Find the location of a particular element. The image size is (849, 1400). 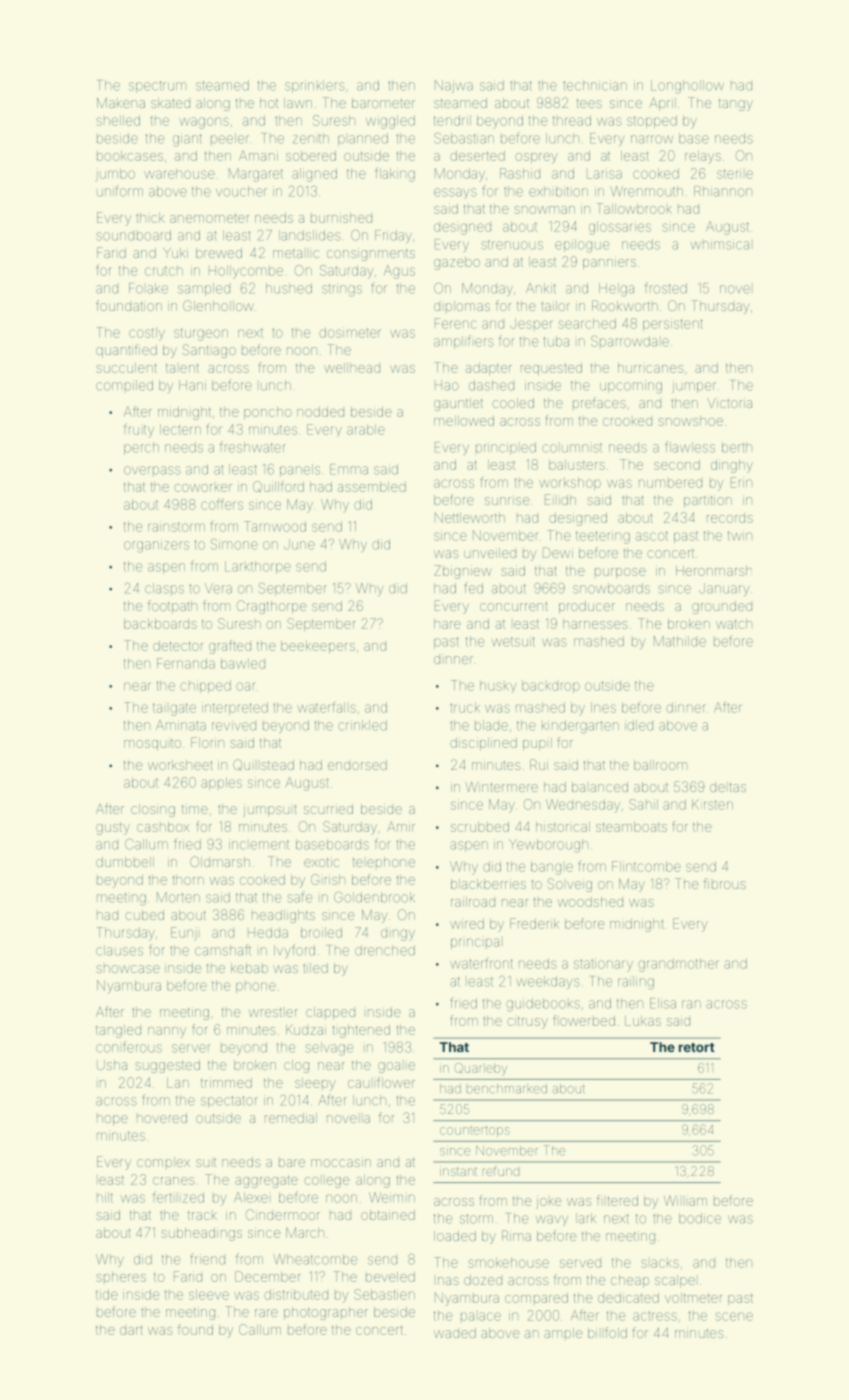

showcase is located at coordinates (128, 969).
